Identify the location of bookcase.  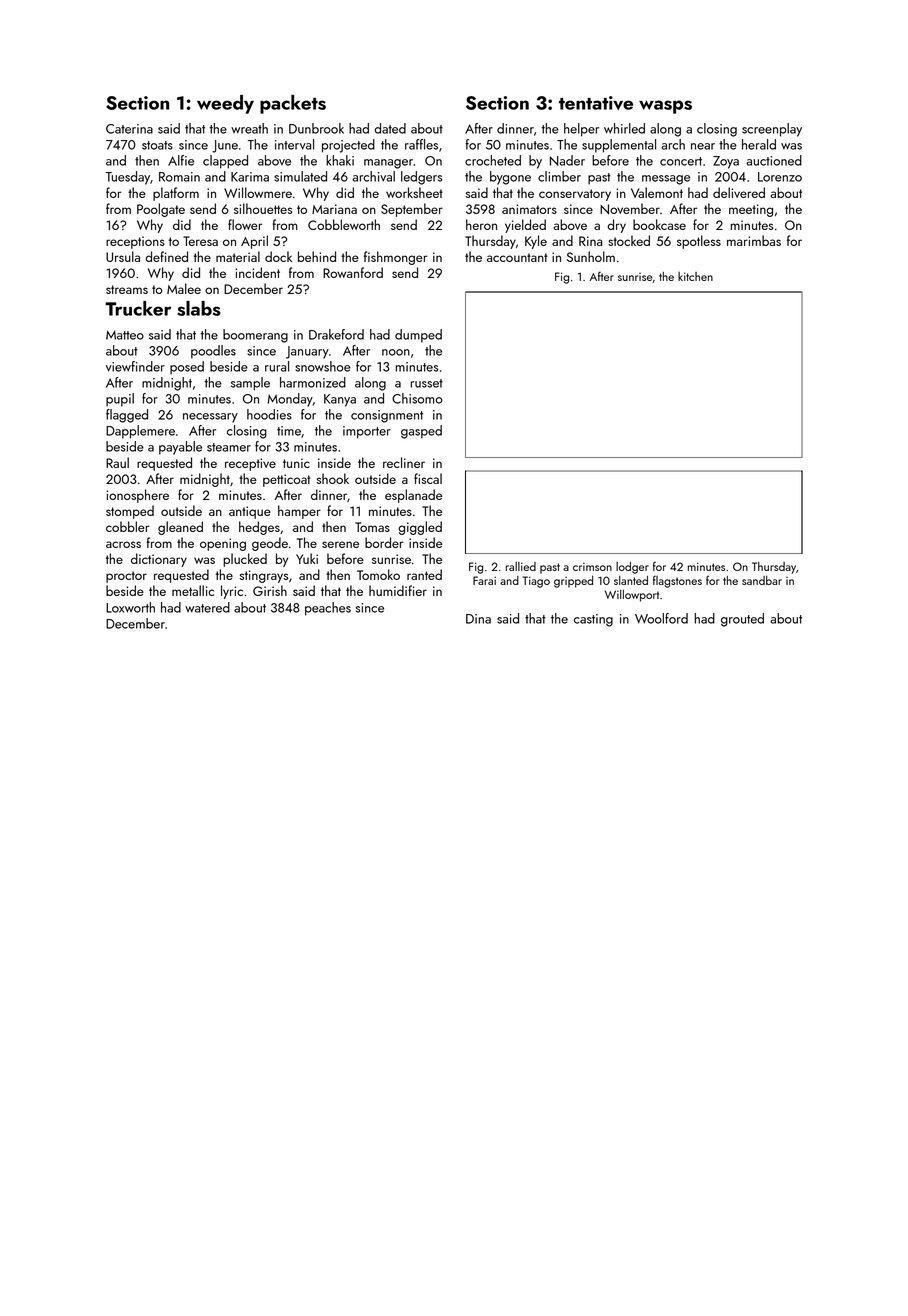
(659, 224).
